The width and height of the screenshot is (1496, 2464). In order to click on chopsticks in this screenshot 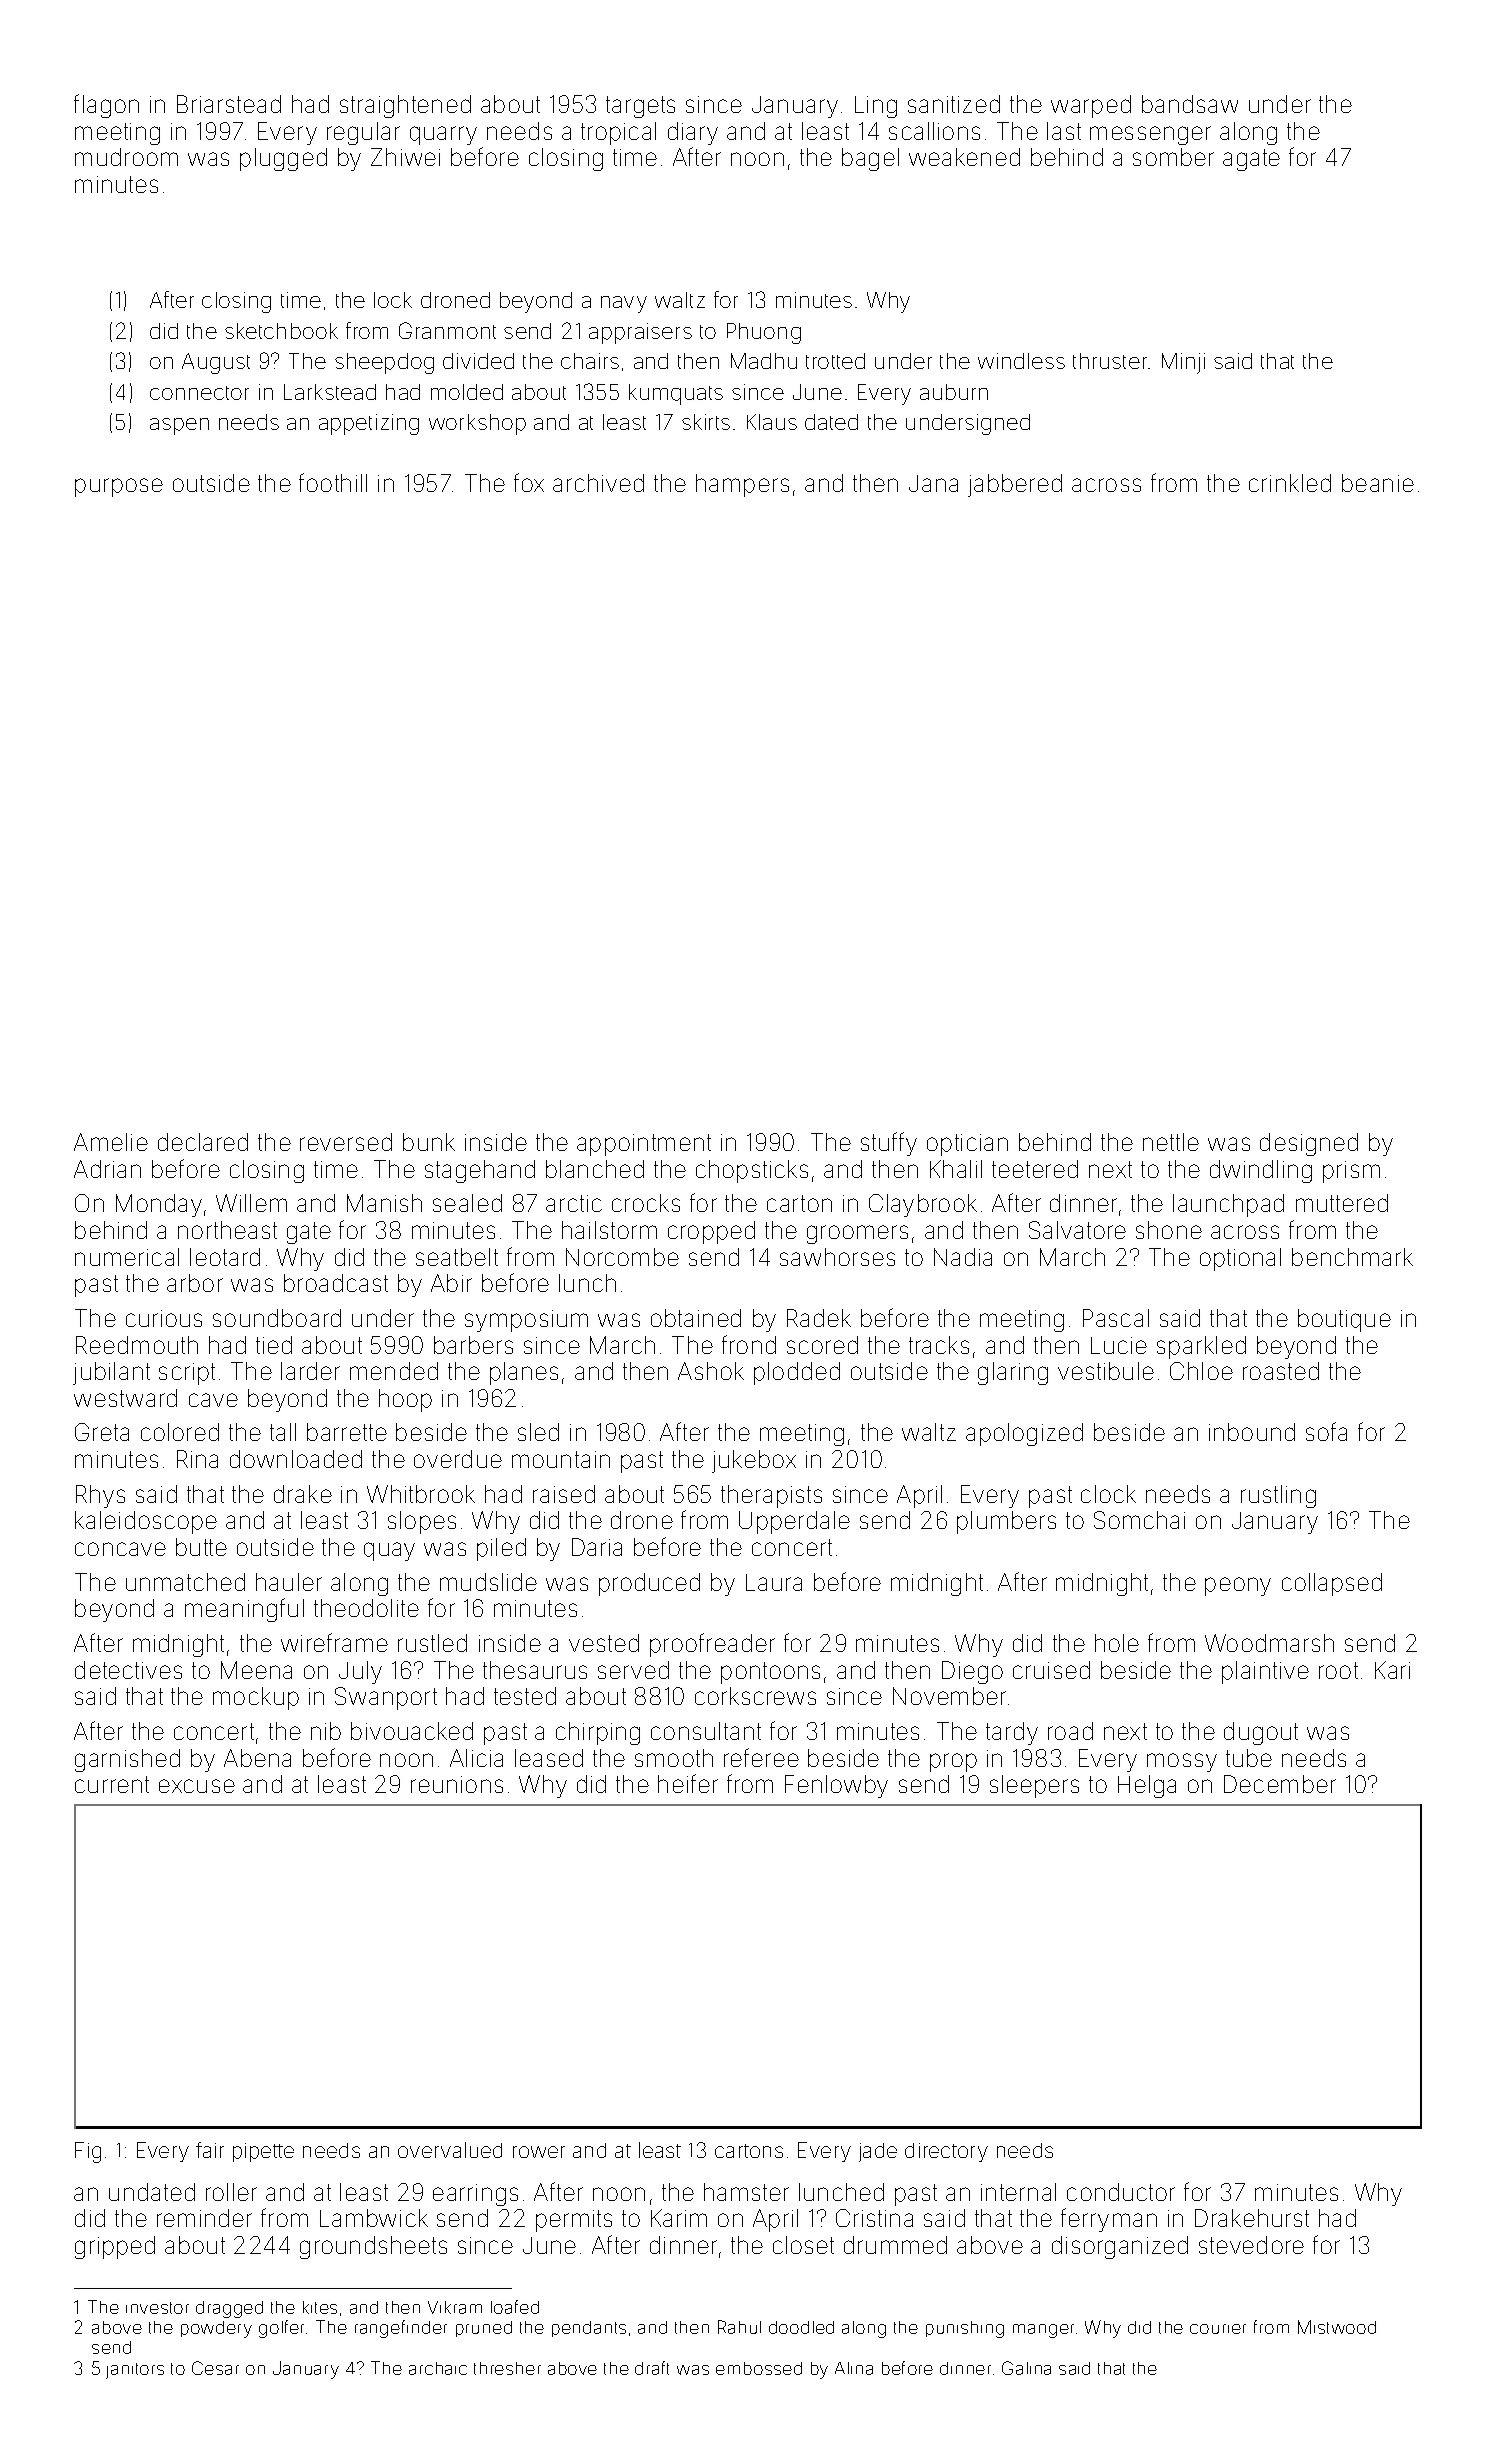, I will do `click(752, 1171)`.
